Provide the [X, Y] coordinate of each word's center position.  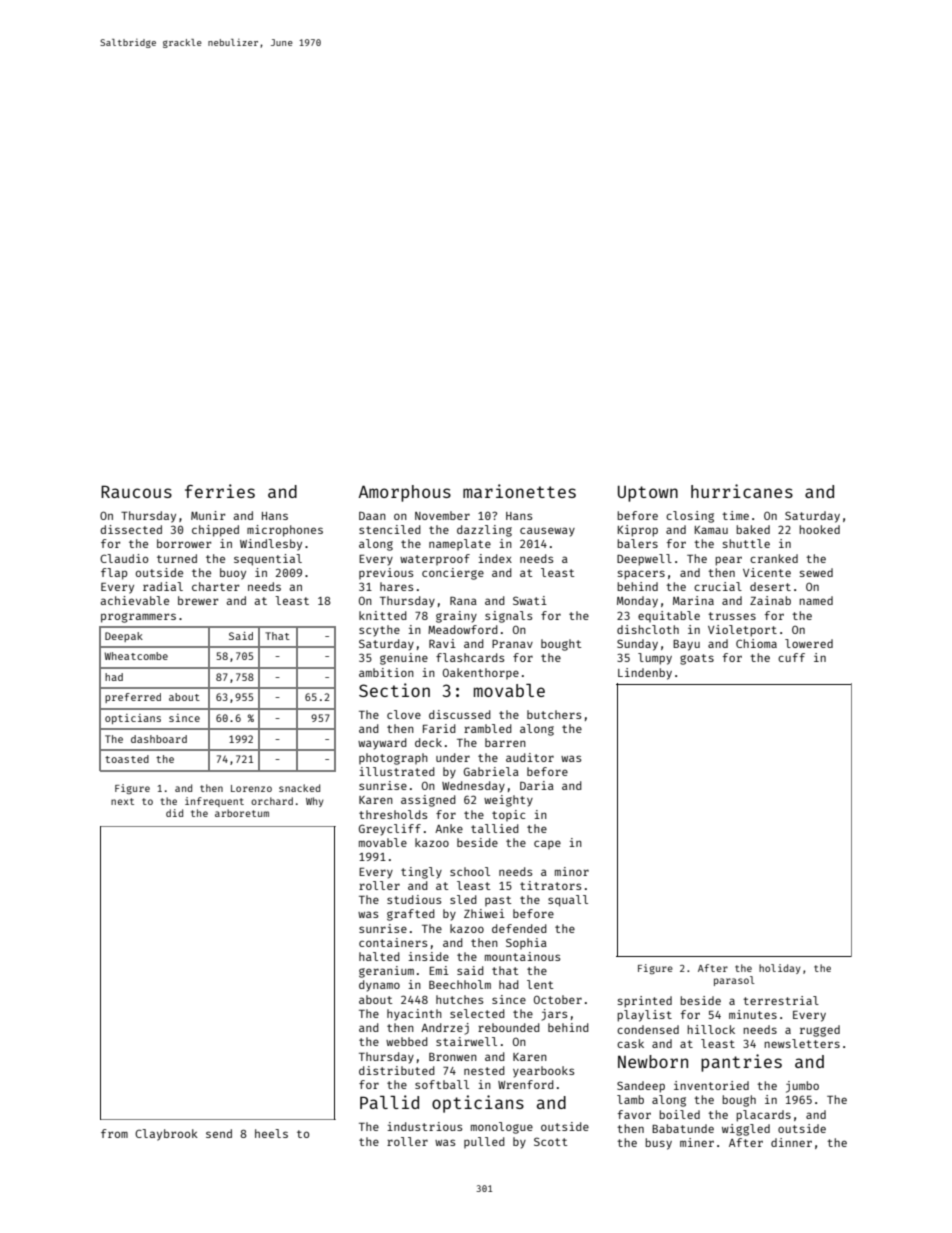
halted [379, 956]
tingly [421, 873]
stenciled [390, 529]
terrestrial [781, 1000]
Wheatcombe [136, 656]
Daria [537, 785]
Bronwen [453, 1057]
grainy [456, 617]
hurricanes [742, 491]
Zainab [770, 600]
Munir [208, 515]
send [219, 1133]
